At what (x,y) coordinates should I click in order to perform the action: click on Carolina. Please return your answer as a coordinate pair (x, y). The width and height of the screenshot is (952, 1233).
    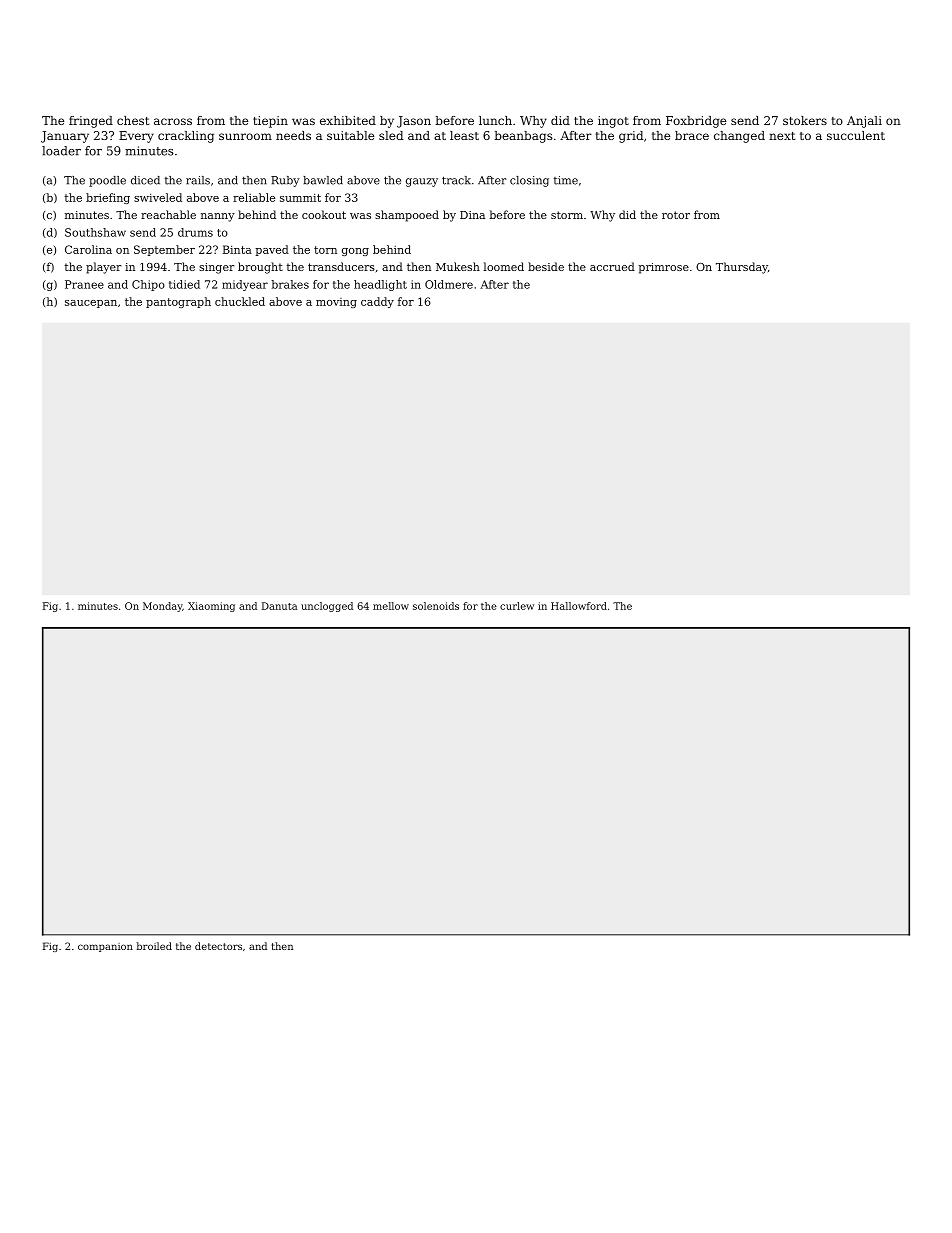
    Looking at the image, I should click on (88, 249).
